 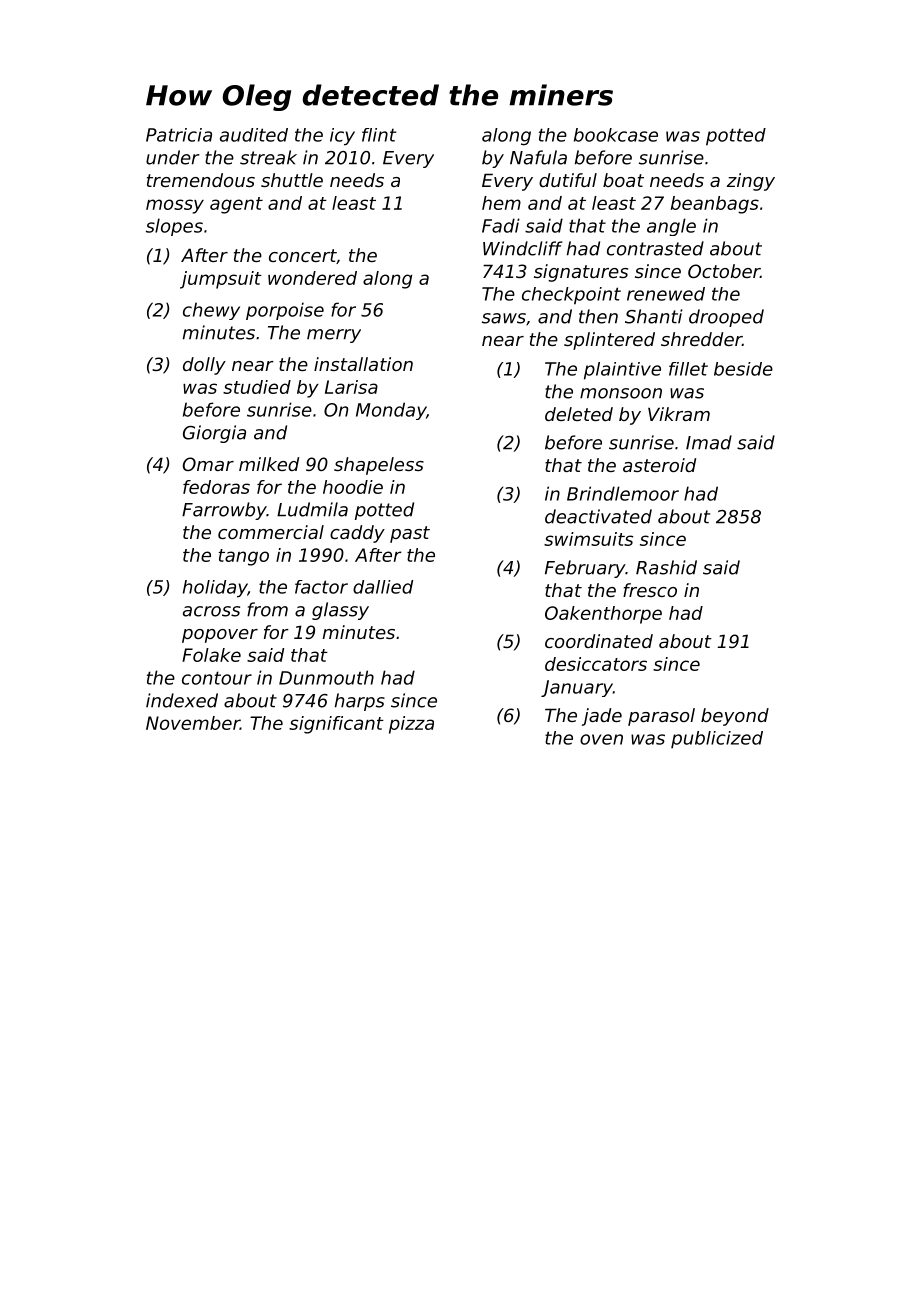 I want to click on Farrowby, so click(x=224, y=511).
